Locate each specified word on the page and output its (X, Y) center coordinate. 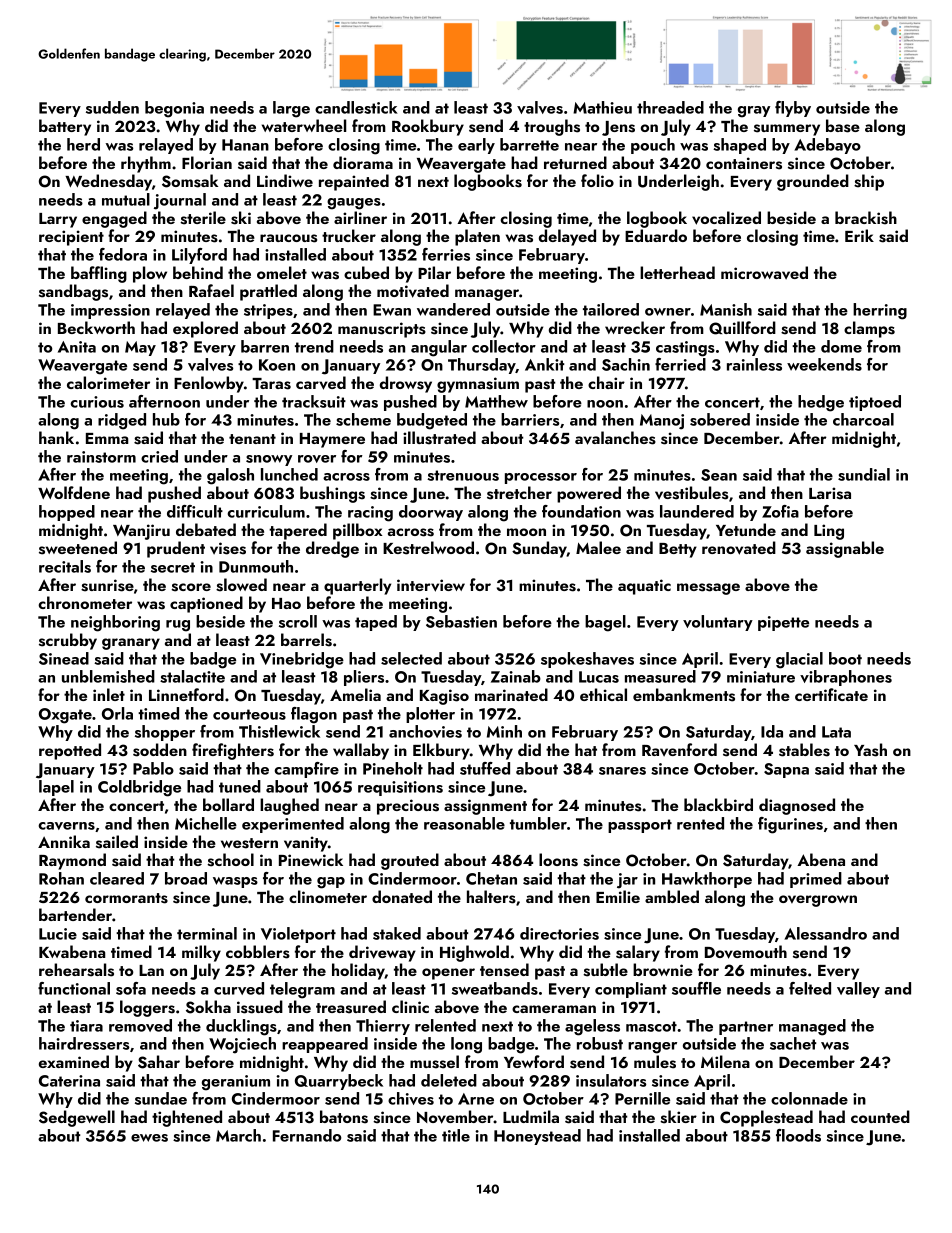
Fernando (307, 1135)
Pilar (434, 272)
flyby (793, 109)
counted (880, 1116)
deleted (449, 1080)
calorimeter (108, 382)
